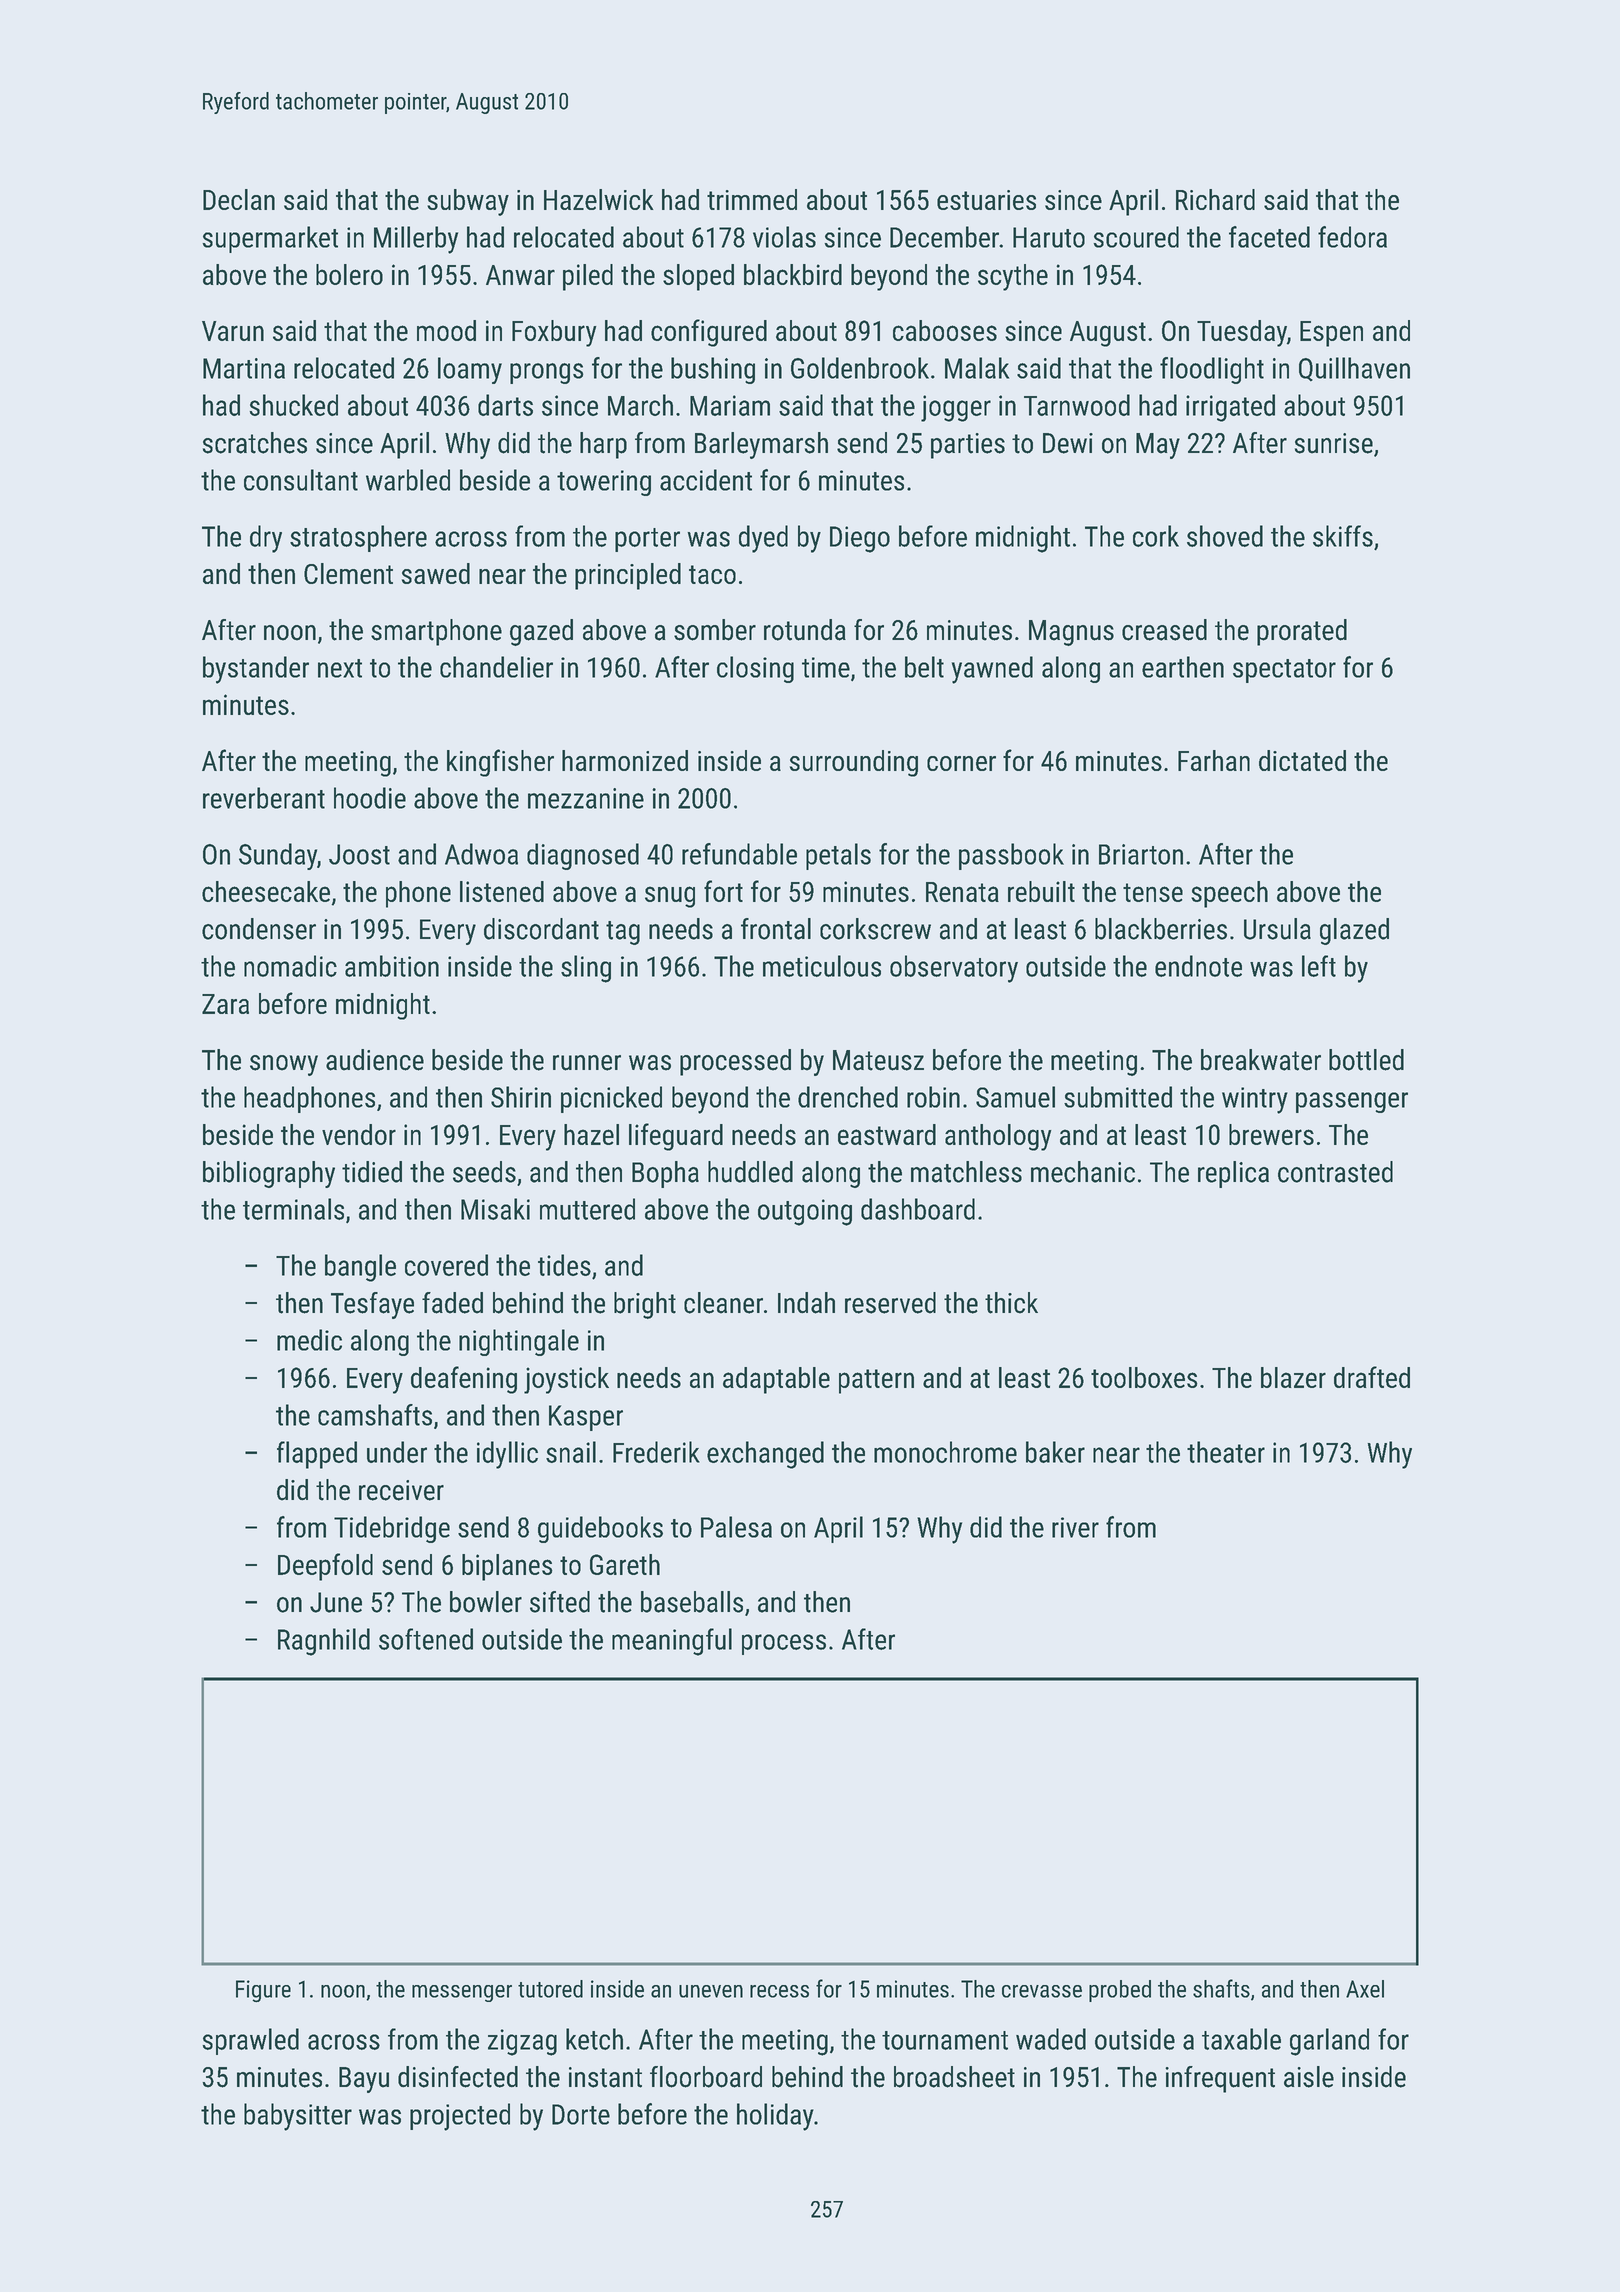 This screenshot has height=2292, width=1620. I want to click on holiday, so click(775, 2117).
